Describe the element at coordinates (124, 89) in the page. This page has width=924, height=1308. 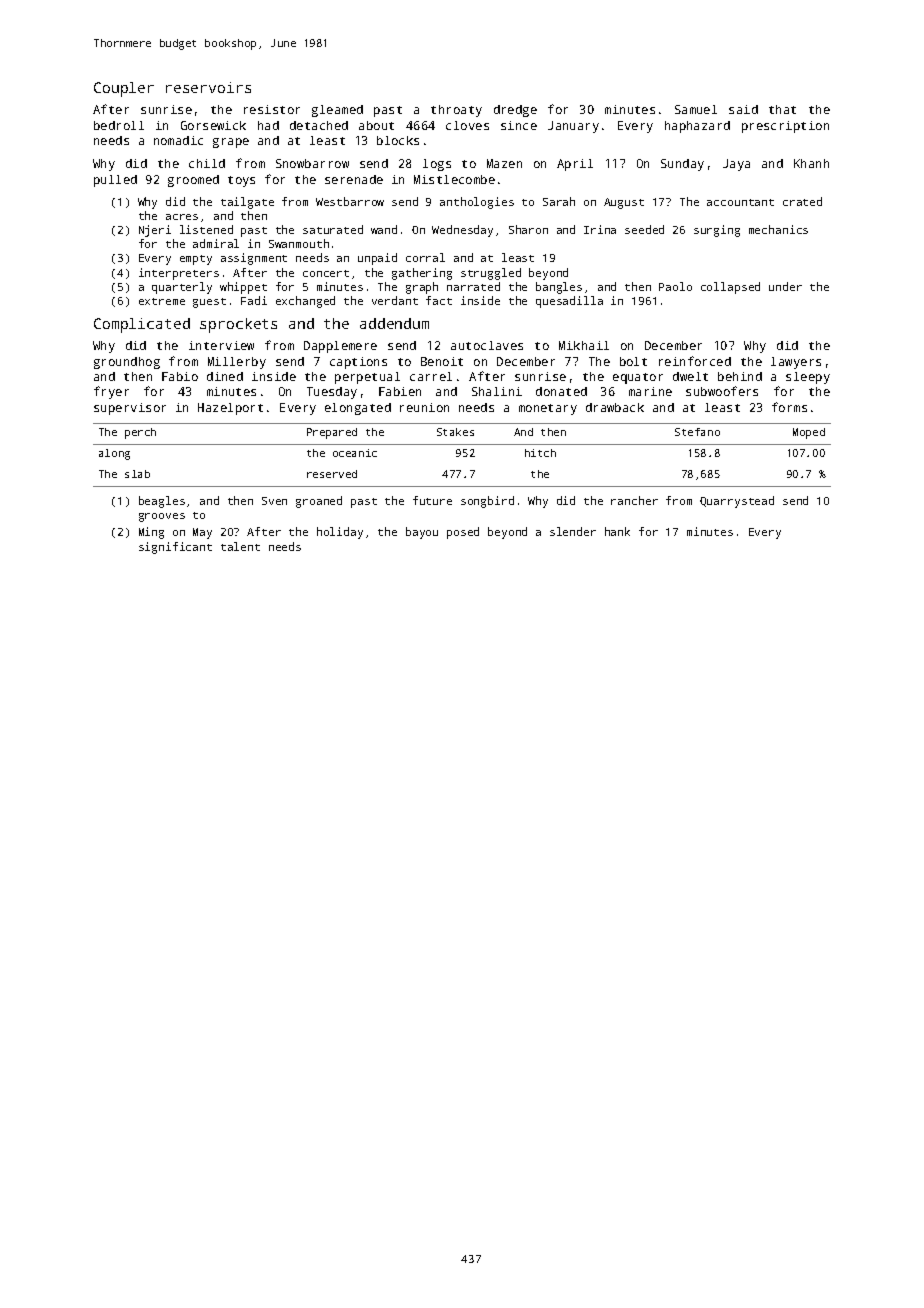
I see `Coupler` at that location.
